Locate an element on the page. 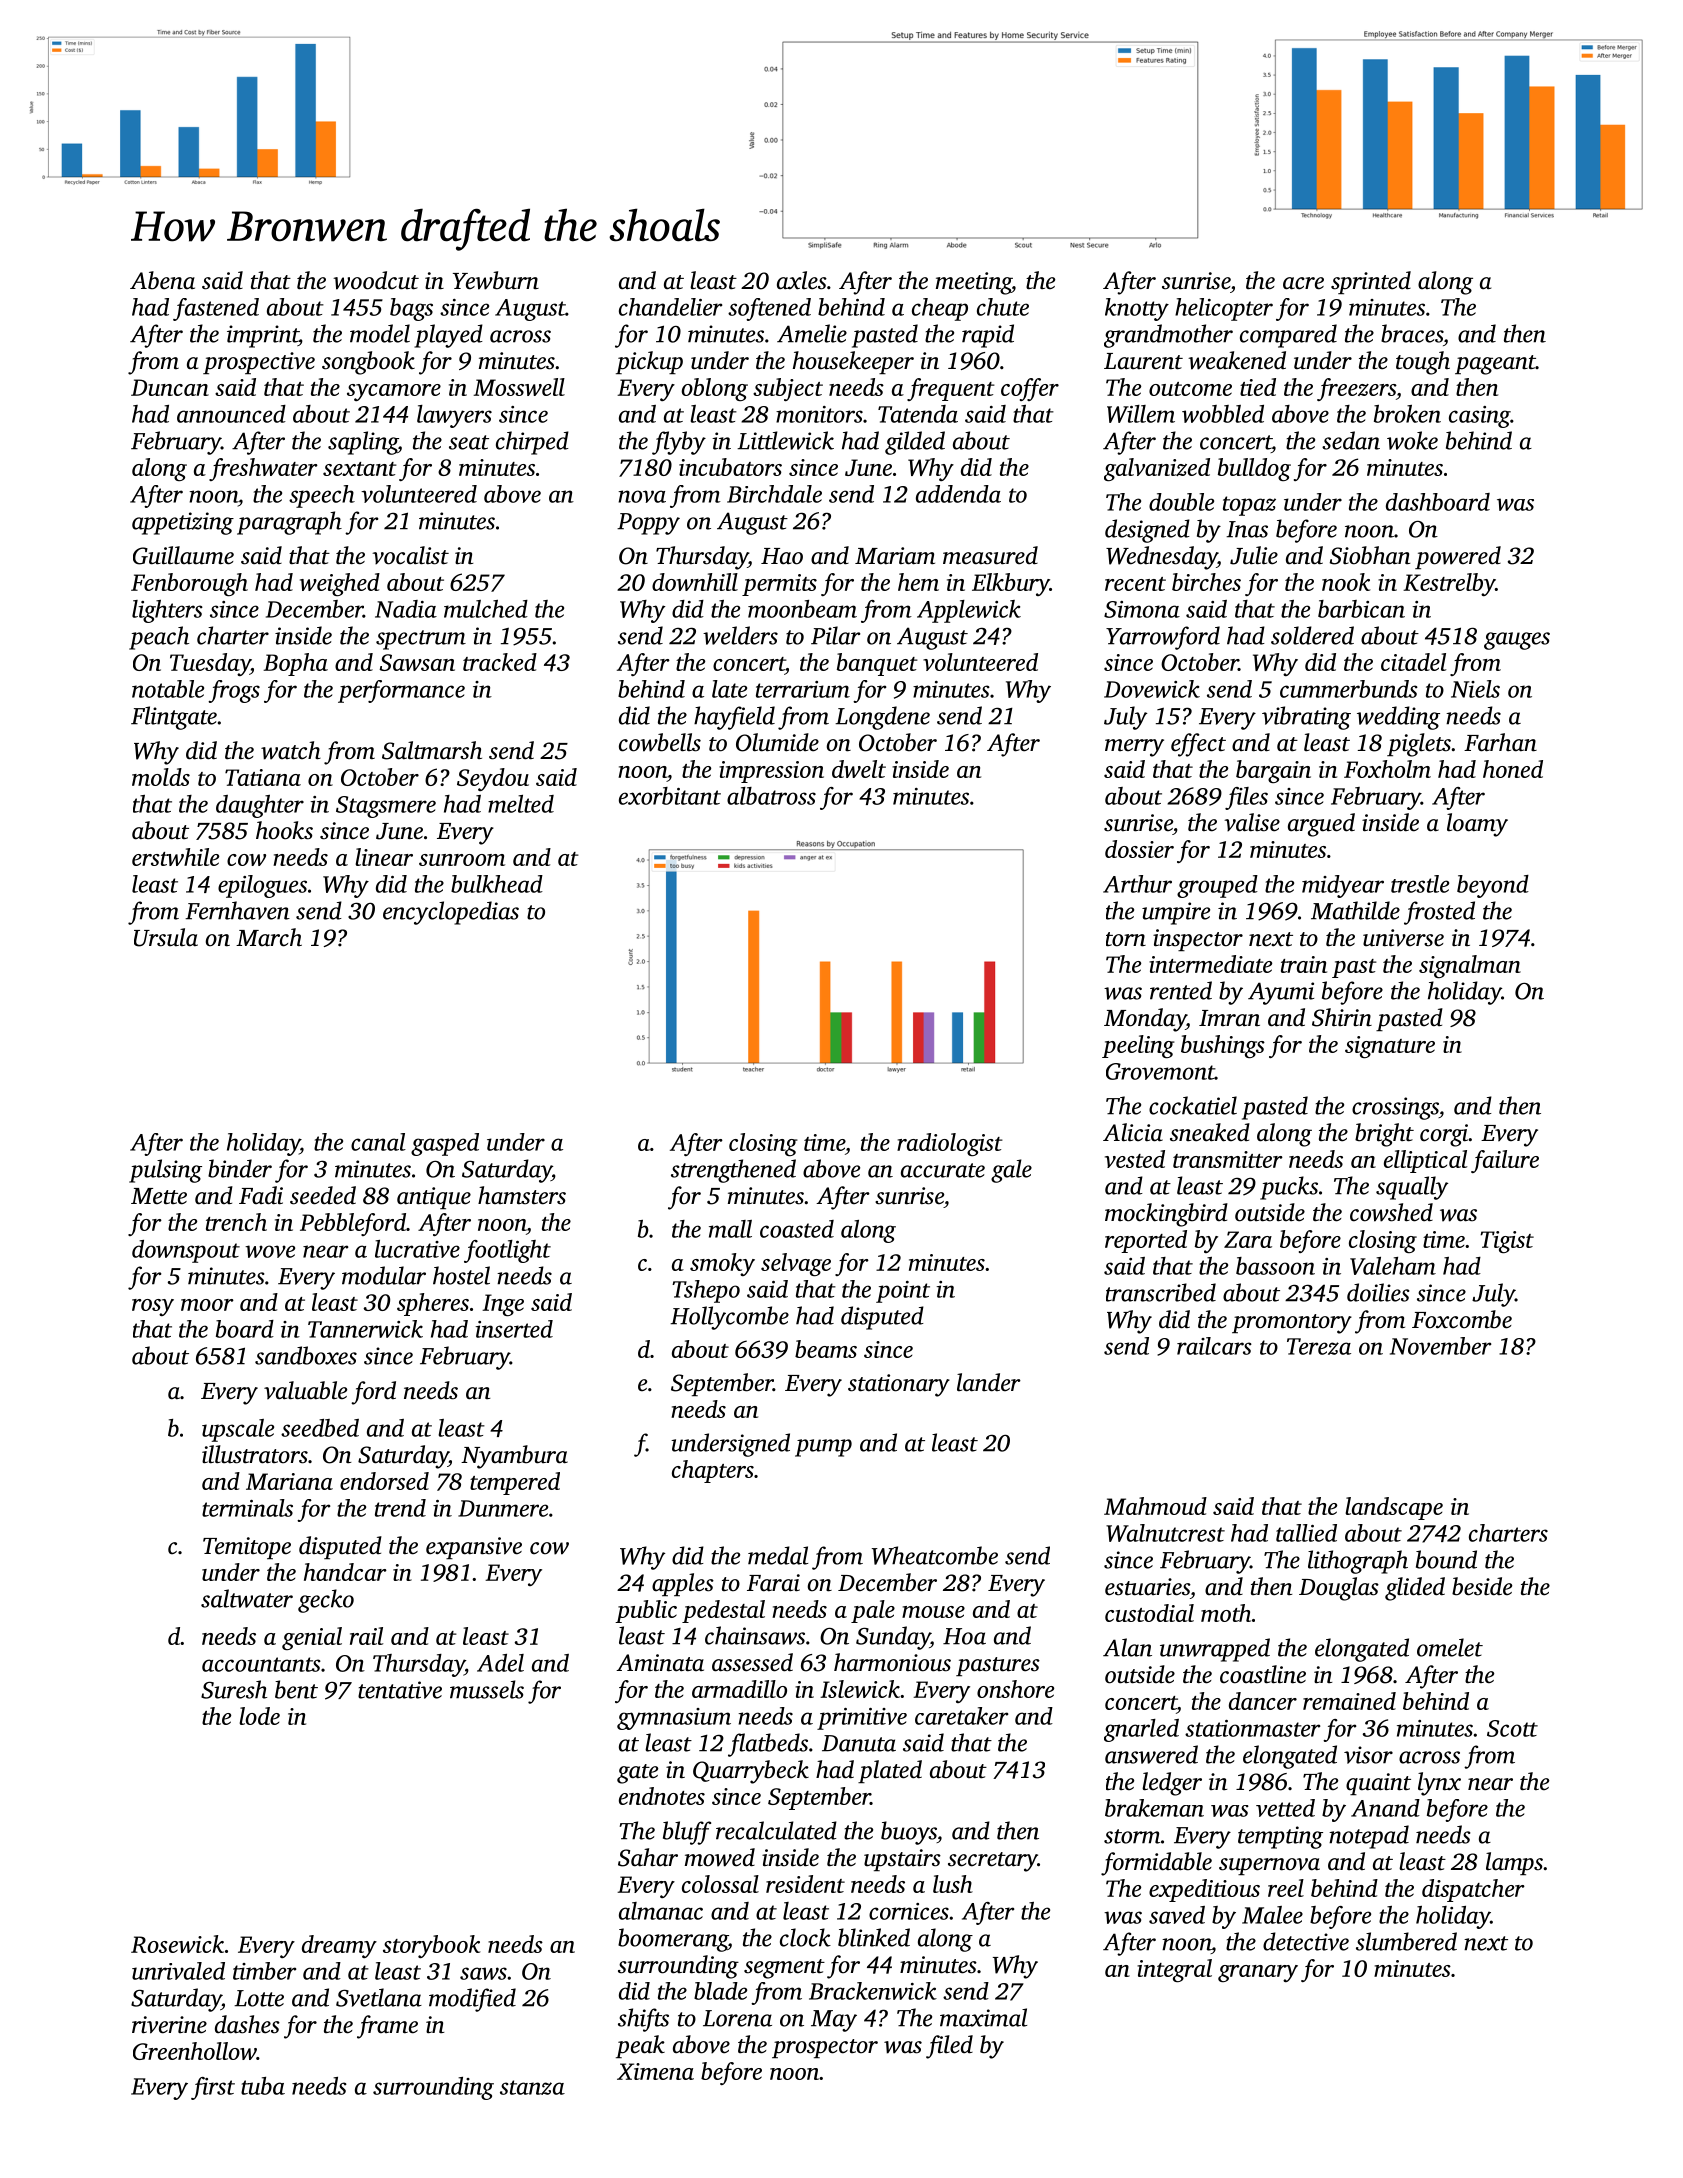  encyclopedias is located at coordinates (451, 913).
